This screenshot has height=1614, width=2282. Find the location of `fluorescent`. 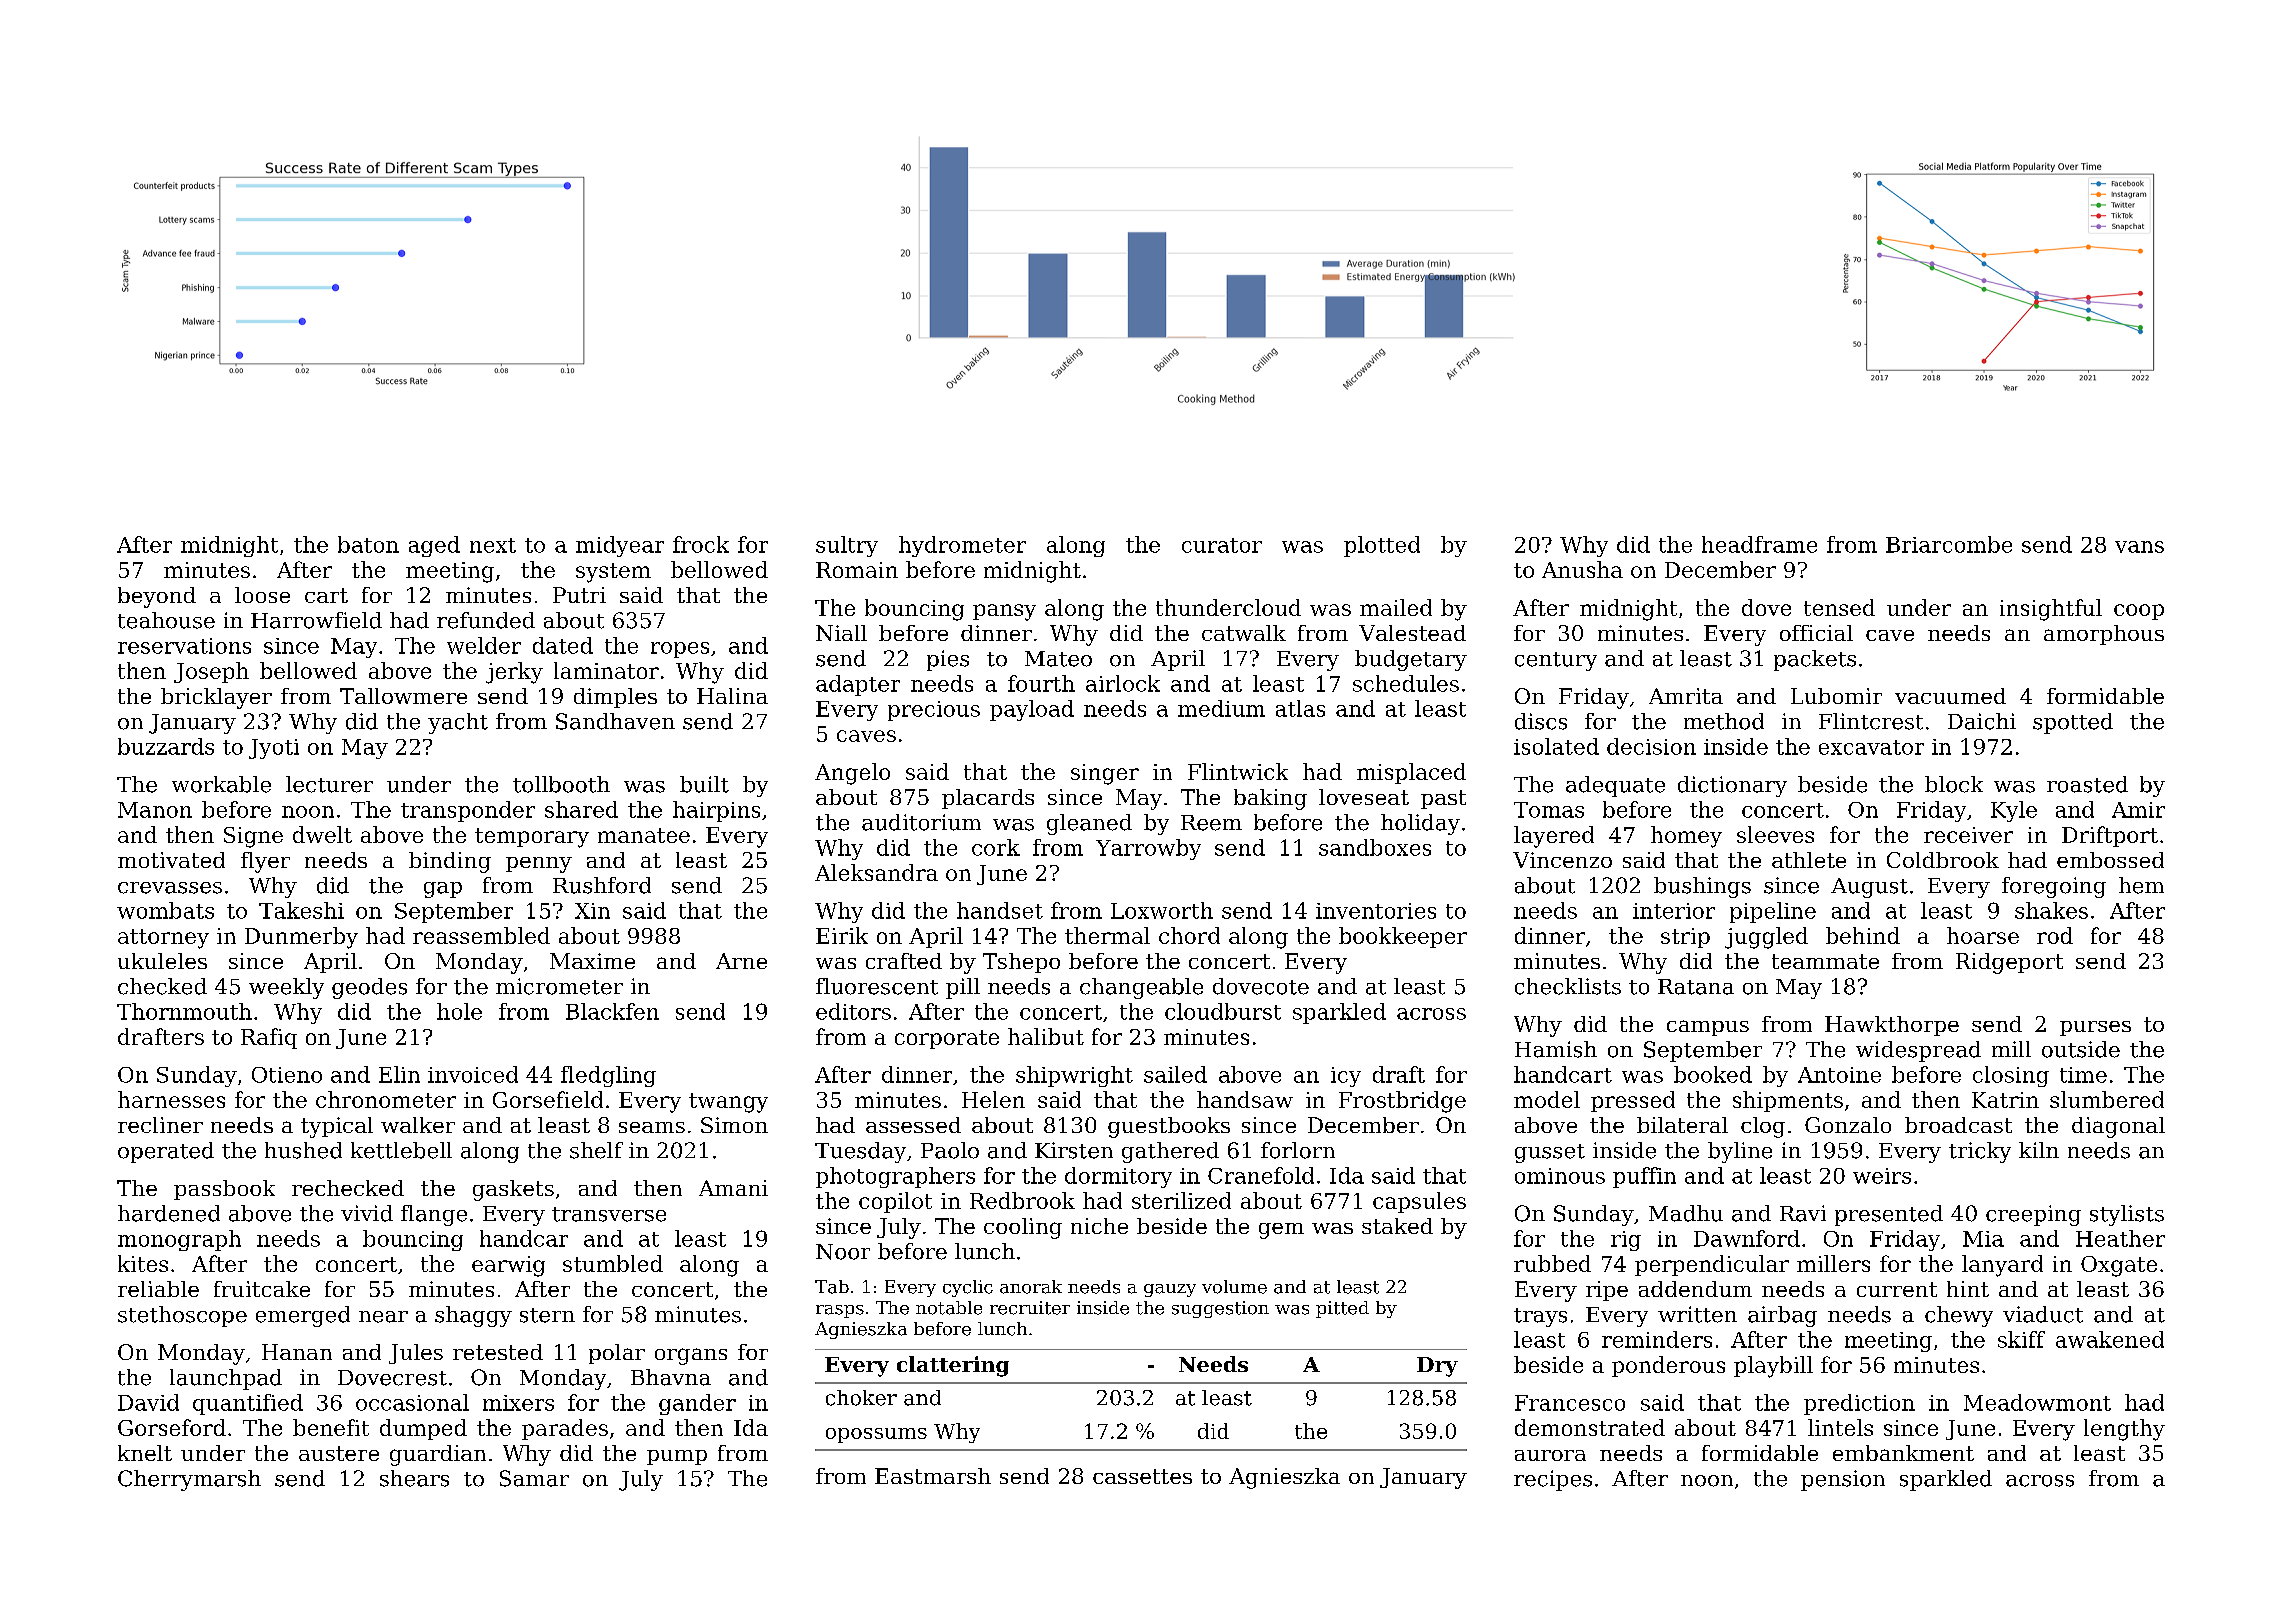

fluorescent is located at coordinates (877, 986).
